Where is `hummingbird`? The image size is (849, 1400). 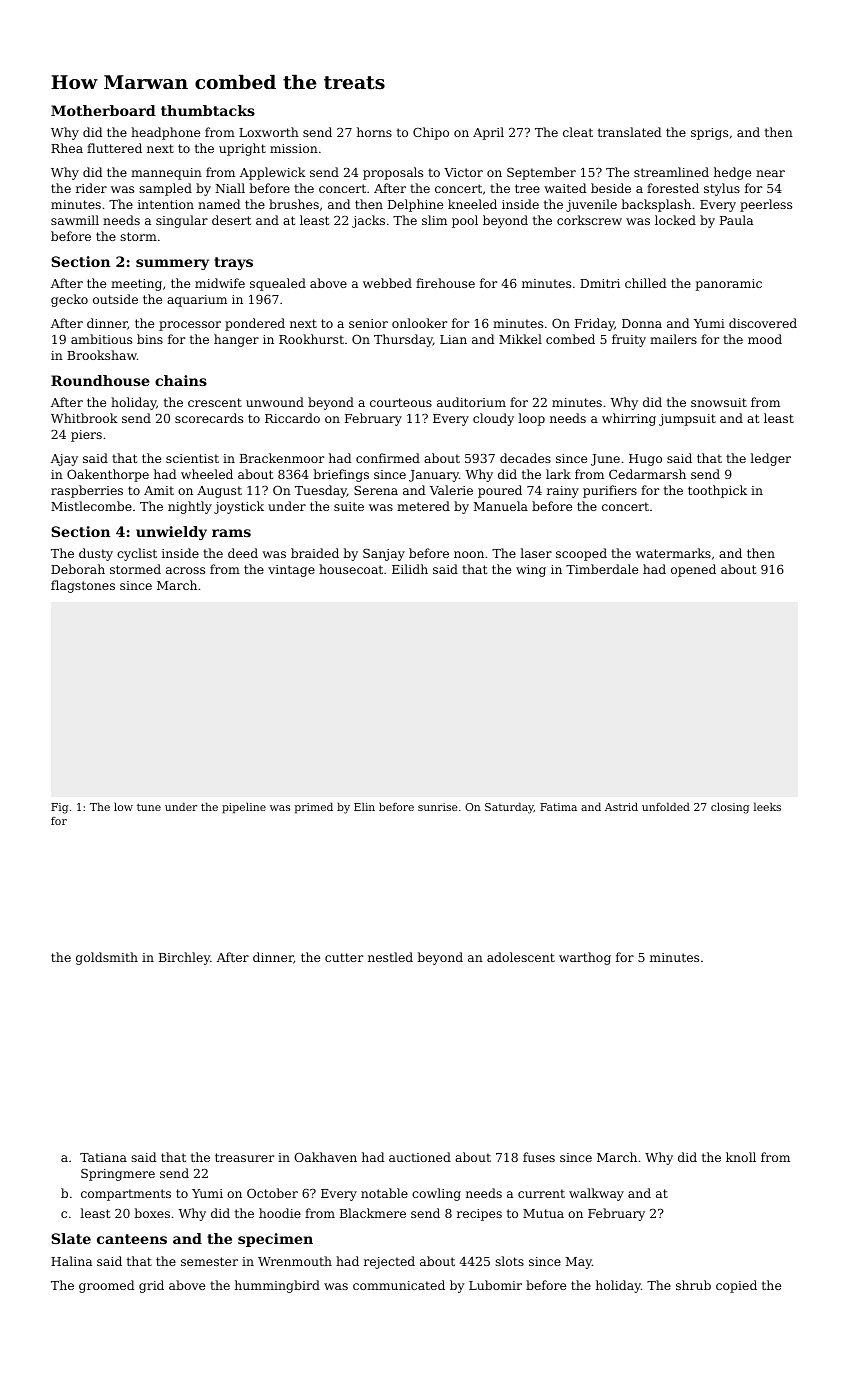
hummingbird is located at coordinates (277, 1286).
